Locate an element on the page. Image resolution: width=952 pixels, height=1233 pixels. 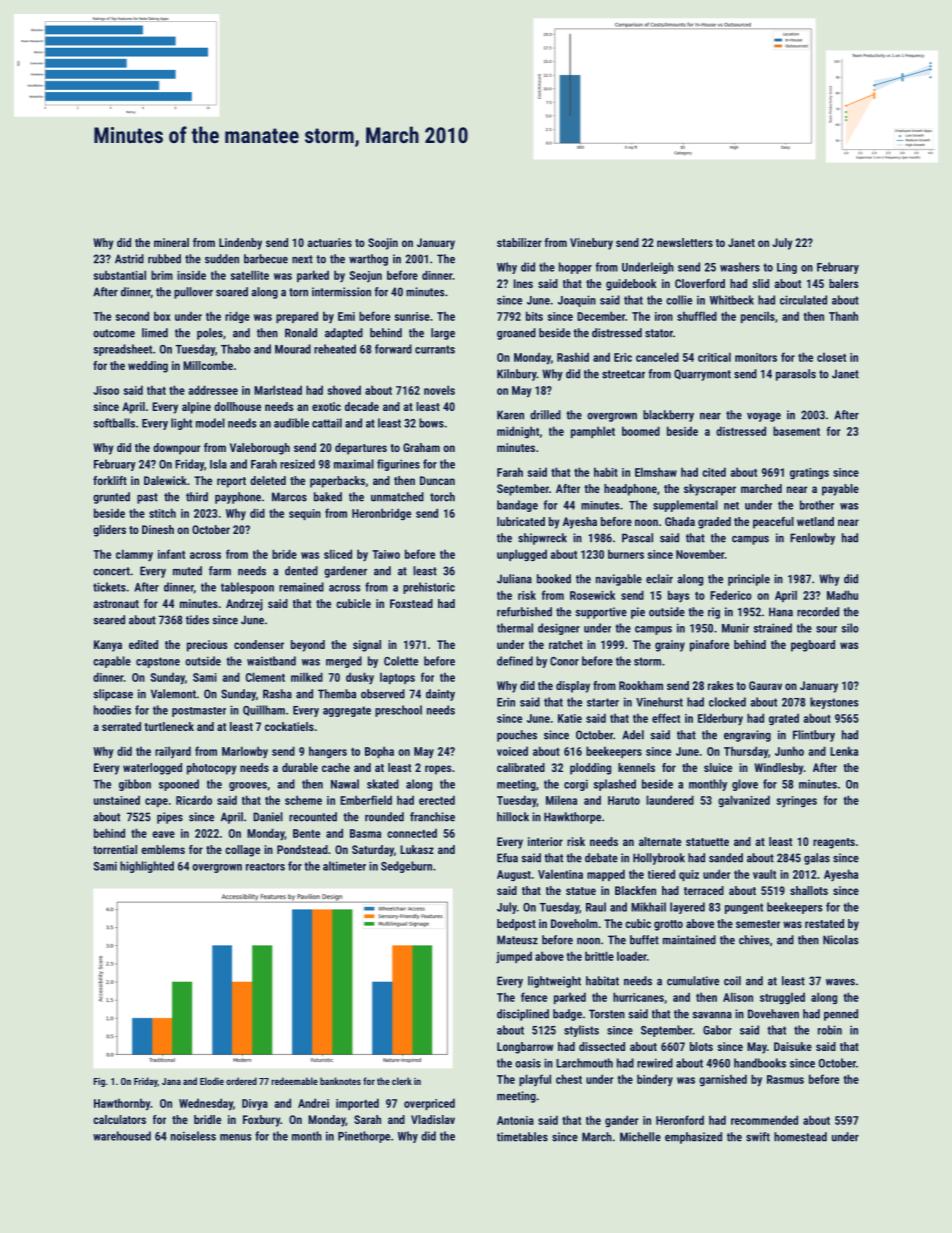
silo is located at coordinates (850, 628).
